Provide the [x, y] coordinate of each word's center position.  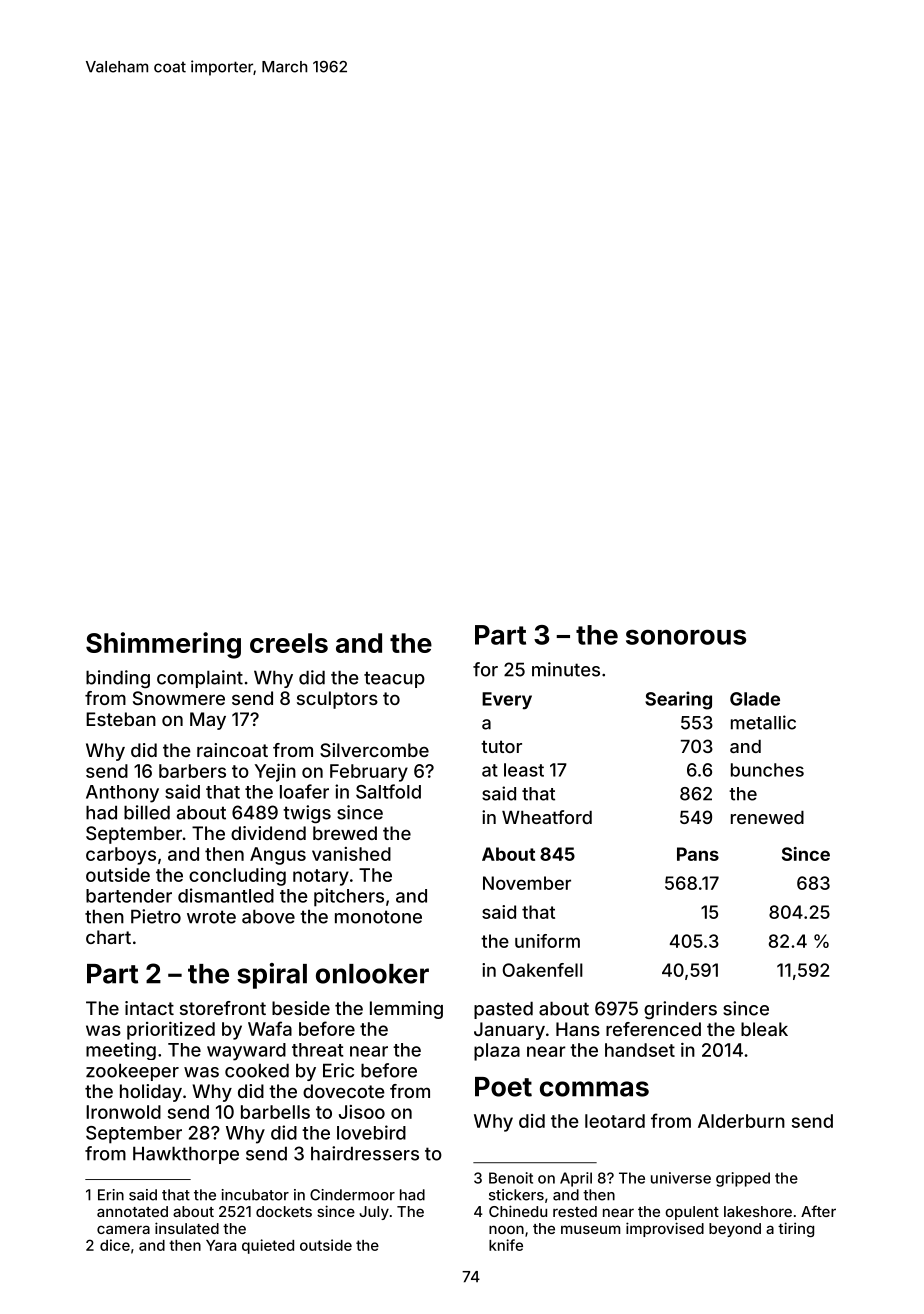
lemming [406, 1010]
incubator [255, 1195]
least [524, 770]
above [268, 916]
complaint [200, 679]
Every [507, 701]
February [369, 773]
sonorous [686, 637]
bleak [764, 1029]
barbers [192, 771]
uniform [547, 941]
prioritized [171, 1031]
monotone [378, 917]
